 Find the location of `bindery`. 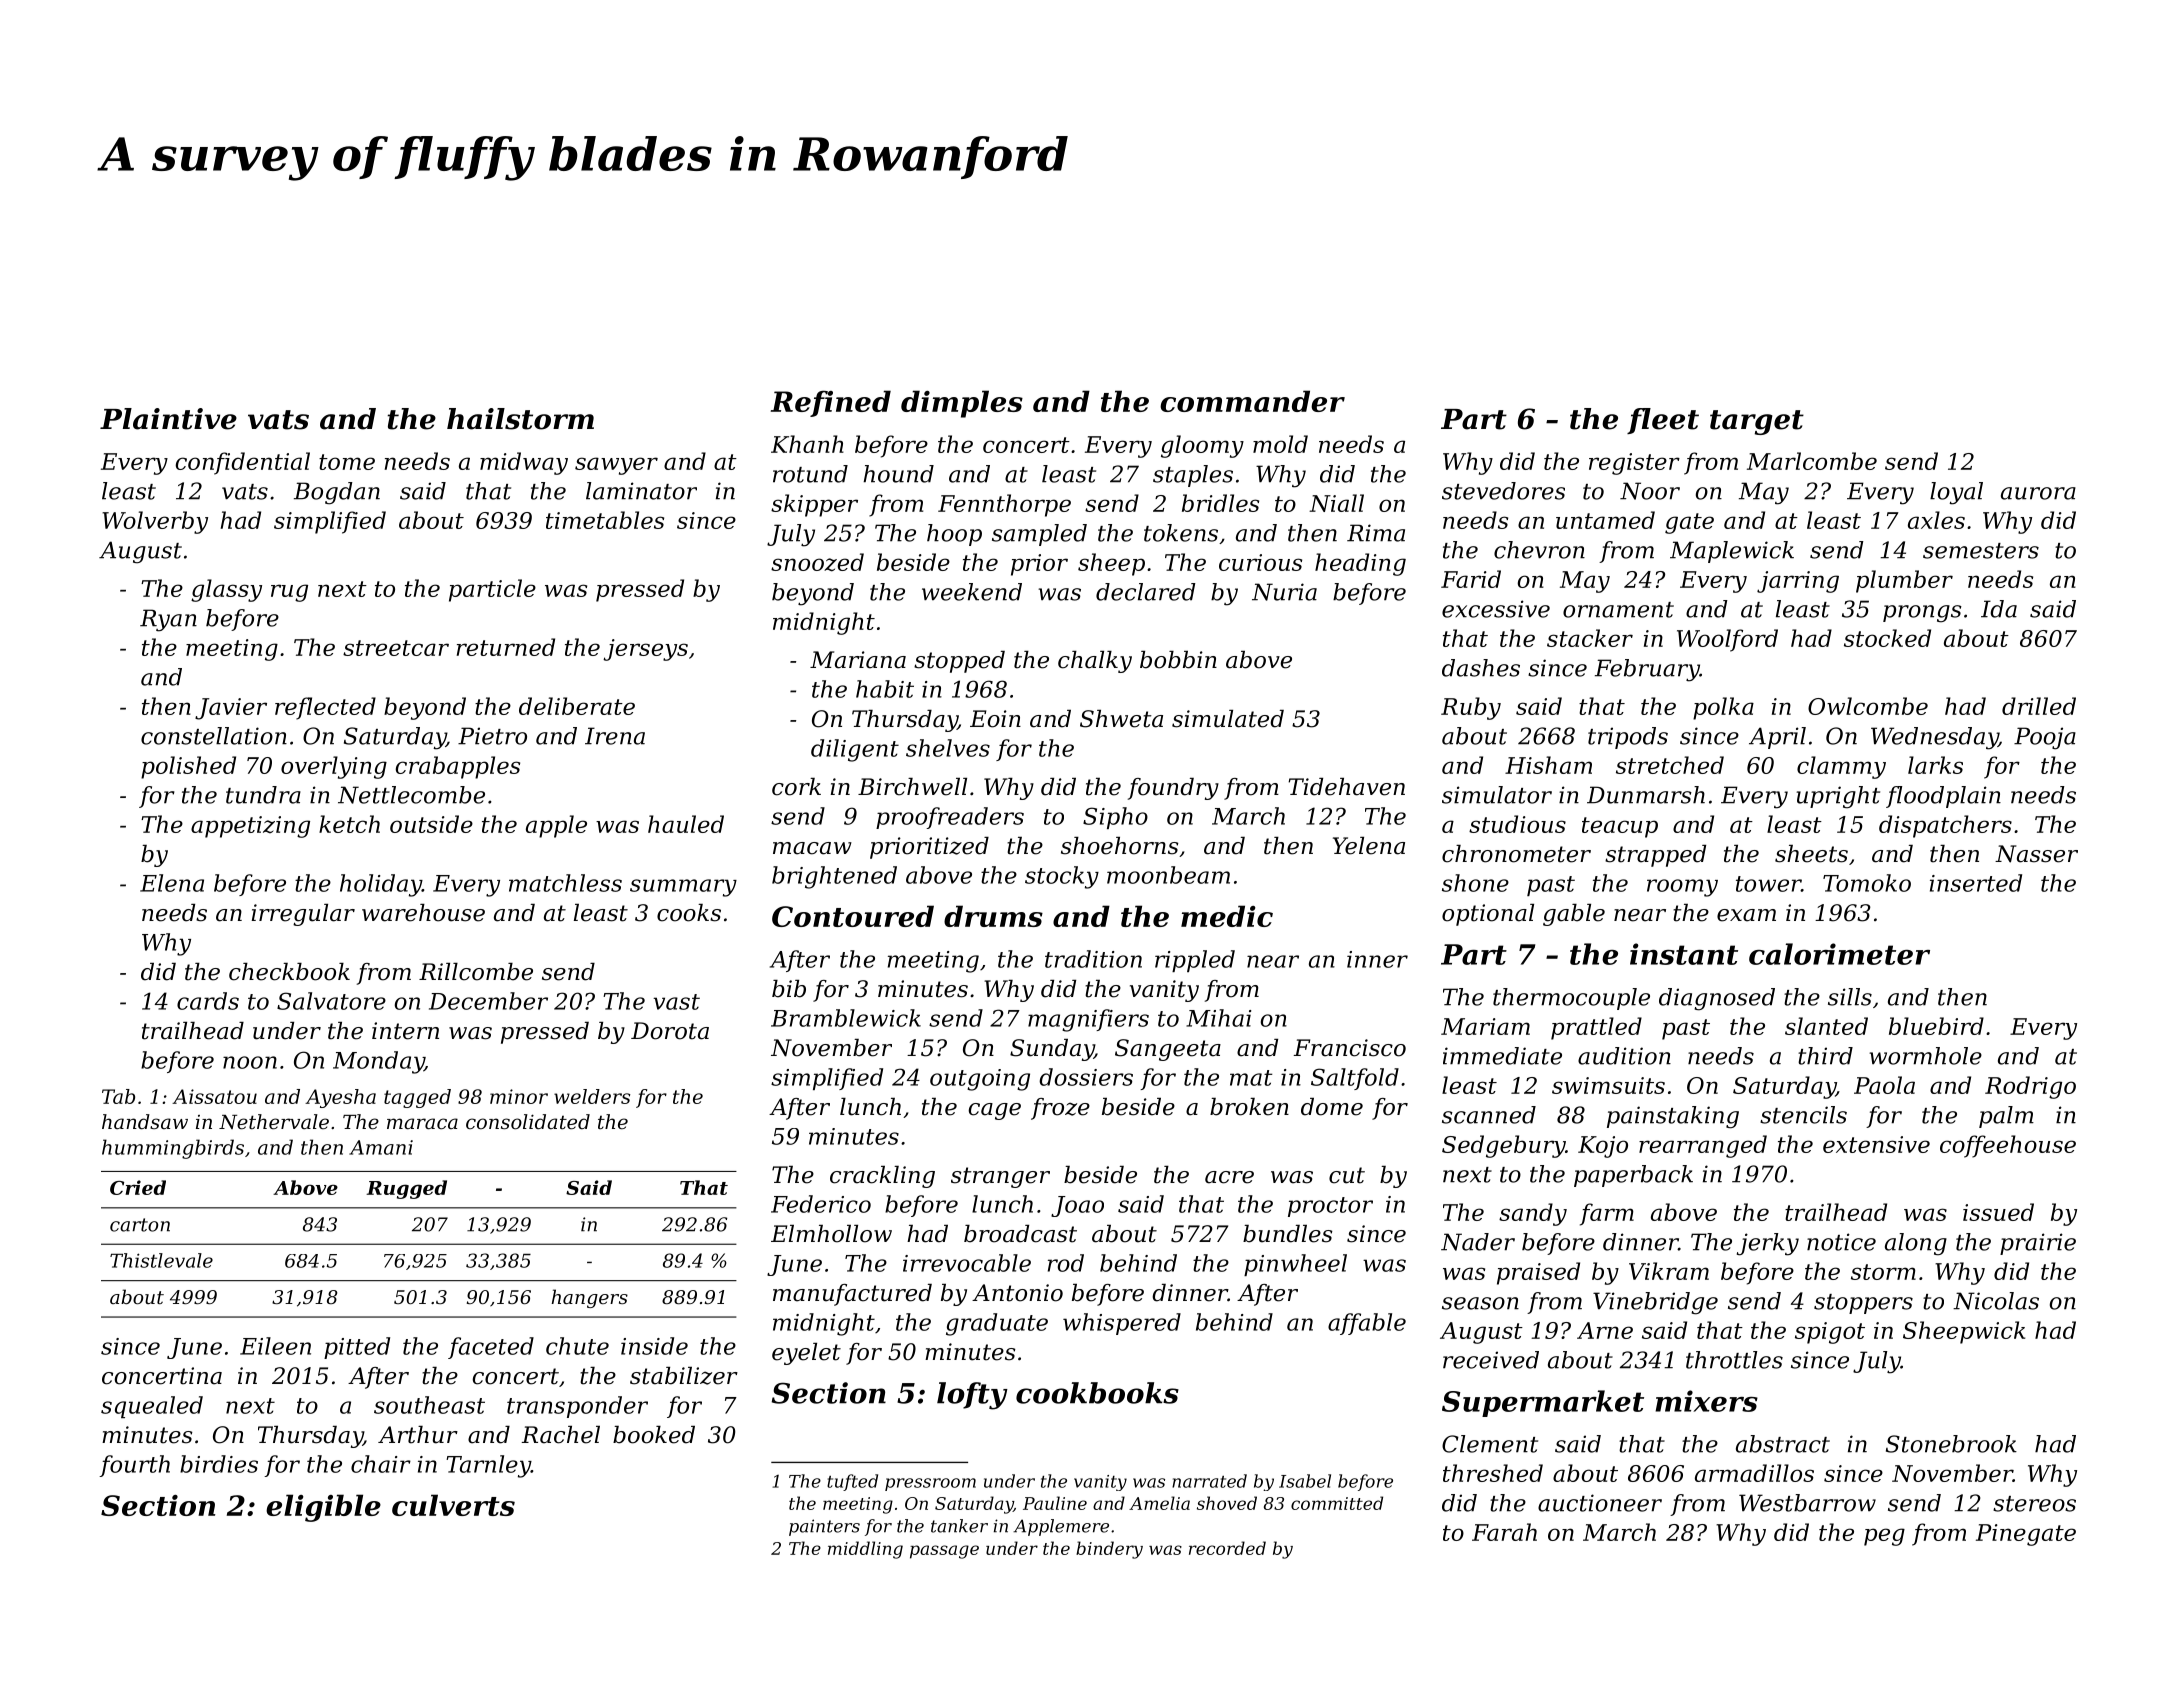

bindery is located at coordinates (1109, 1550).
